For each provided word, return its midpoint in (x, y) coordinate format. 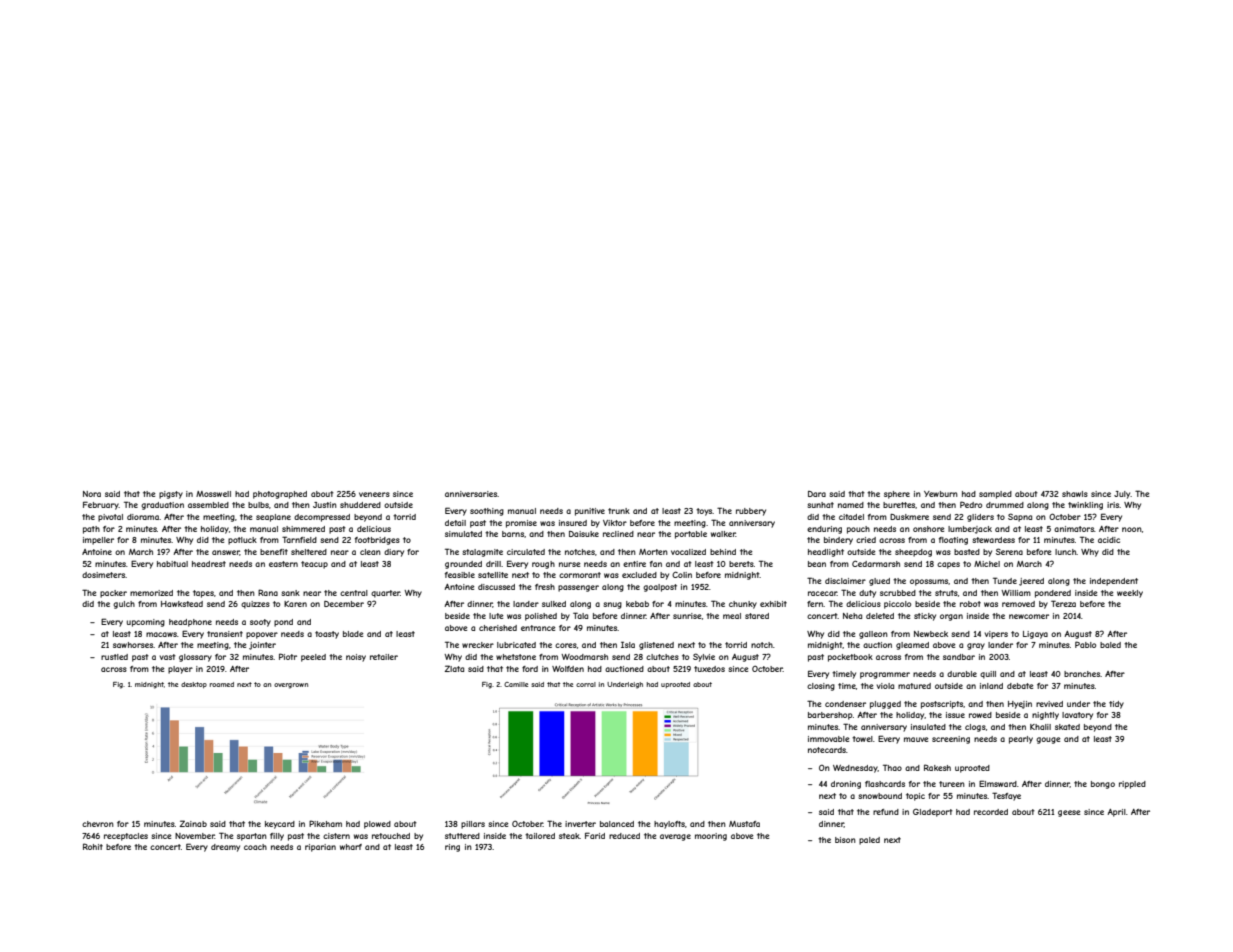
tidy (1116, 705)
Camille (516, 684)
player (180, 670)
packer (113, 594)
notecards (827, 750)
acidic (1109, 540)
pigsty (171, 495)
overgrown (291, 686)
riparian (320, 848)
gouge (1048, 740)
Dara (817, 494)
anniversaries (471, 494)
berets (741, 564)
